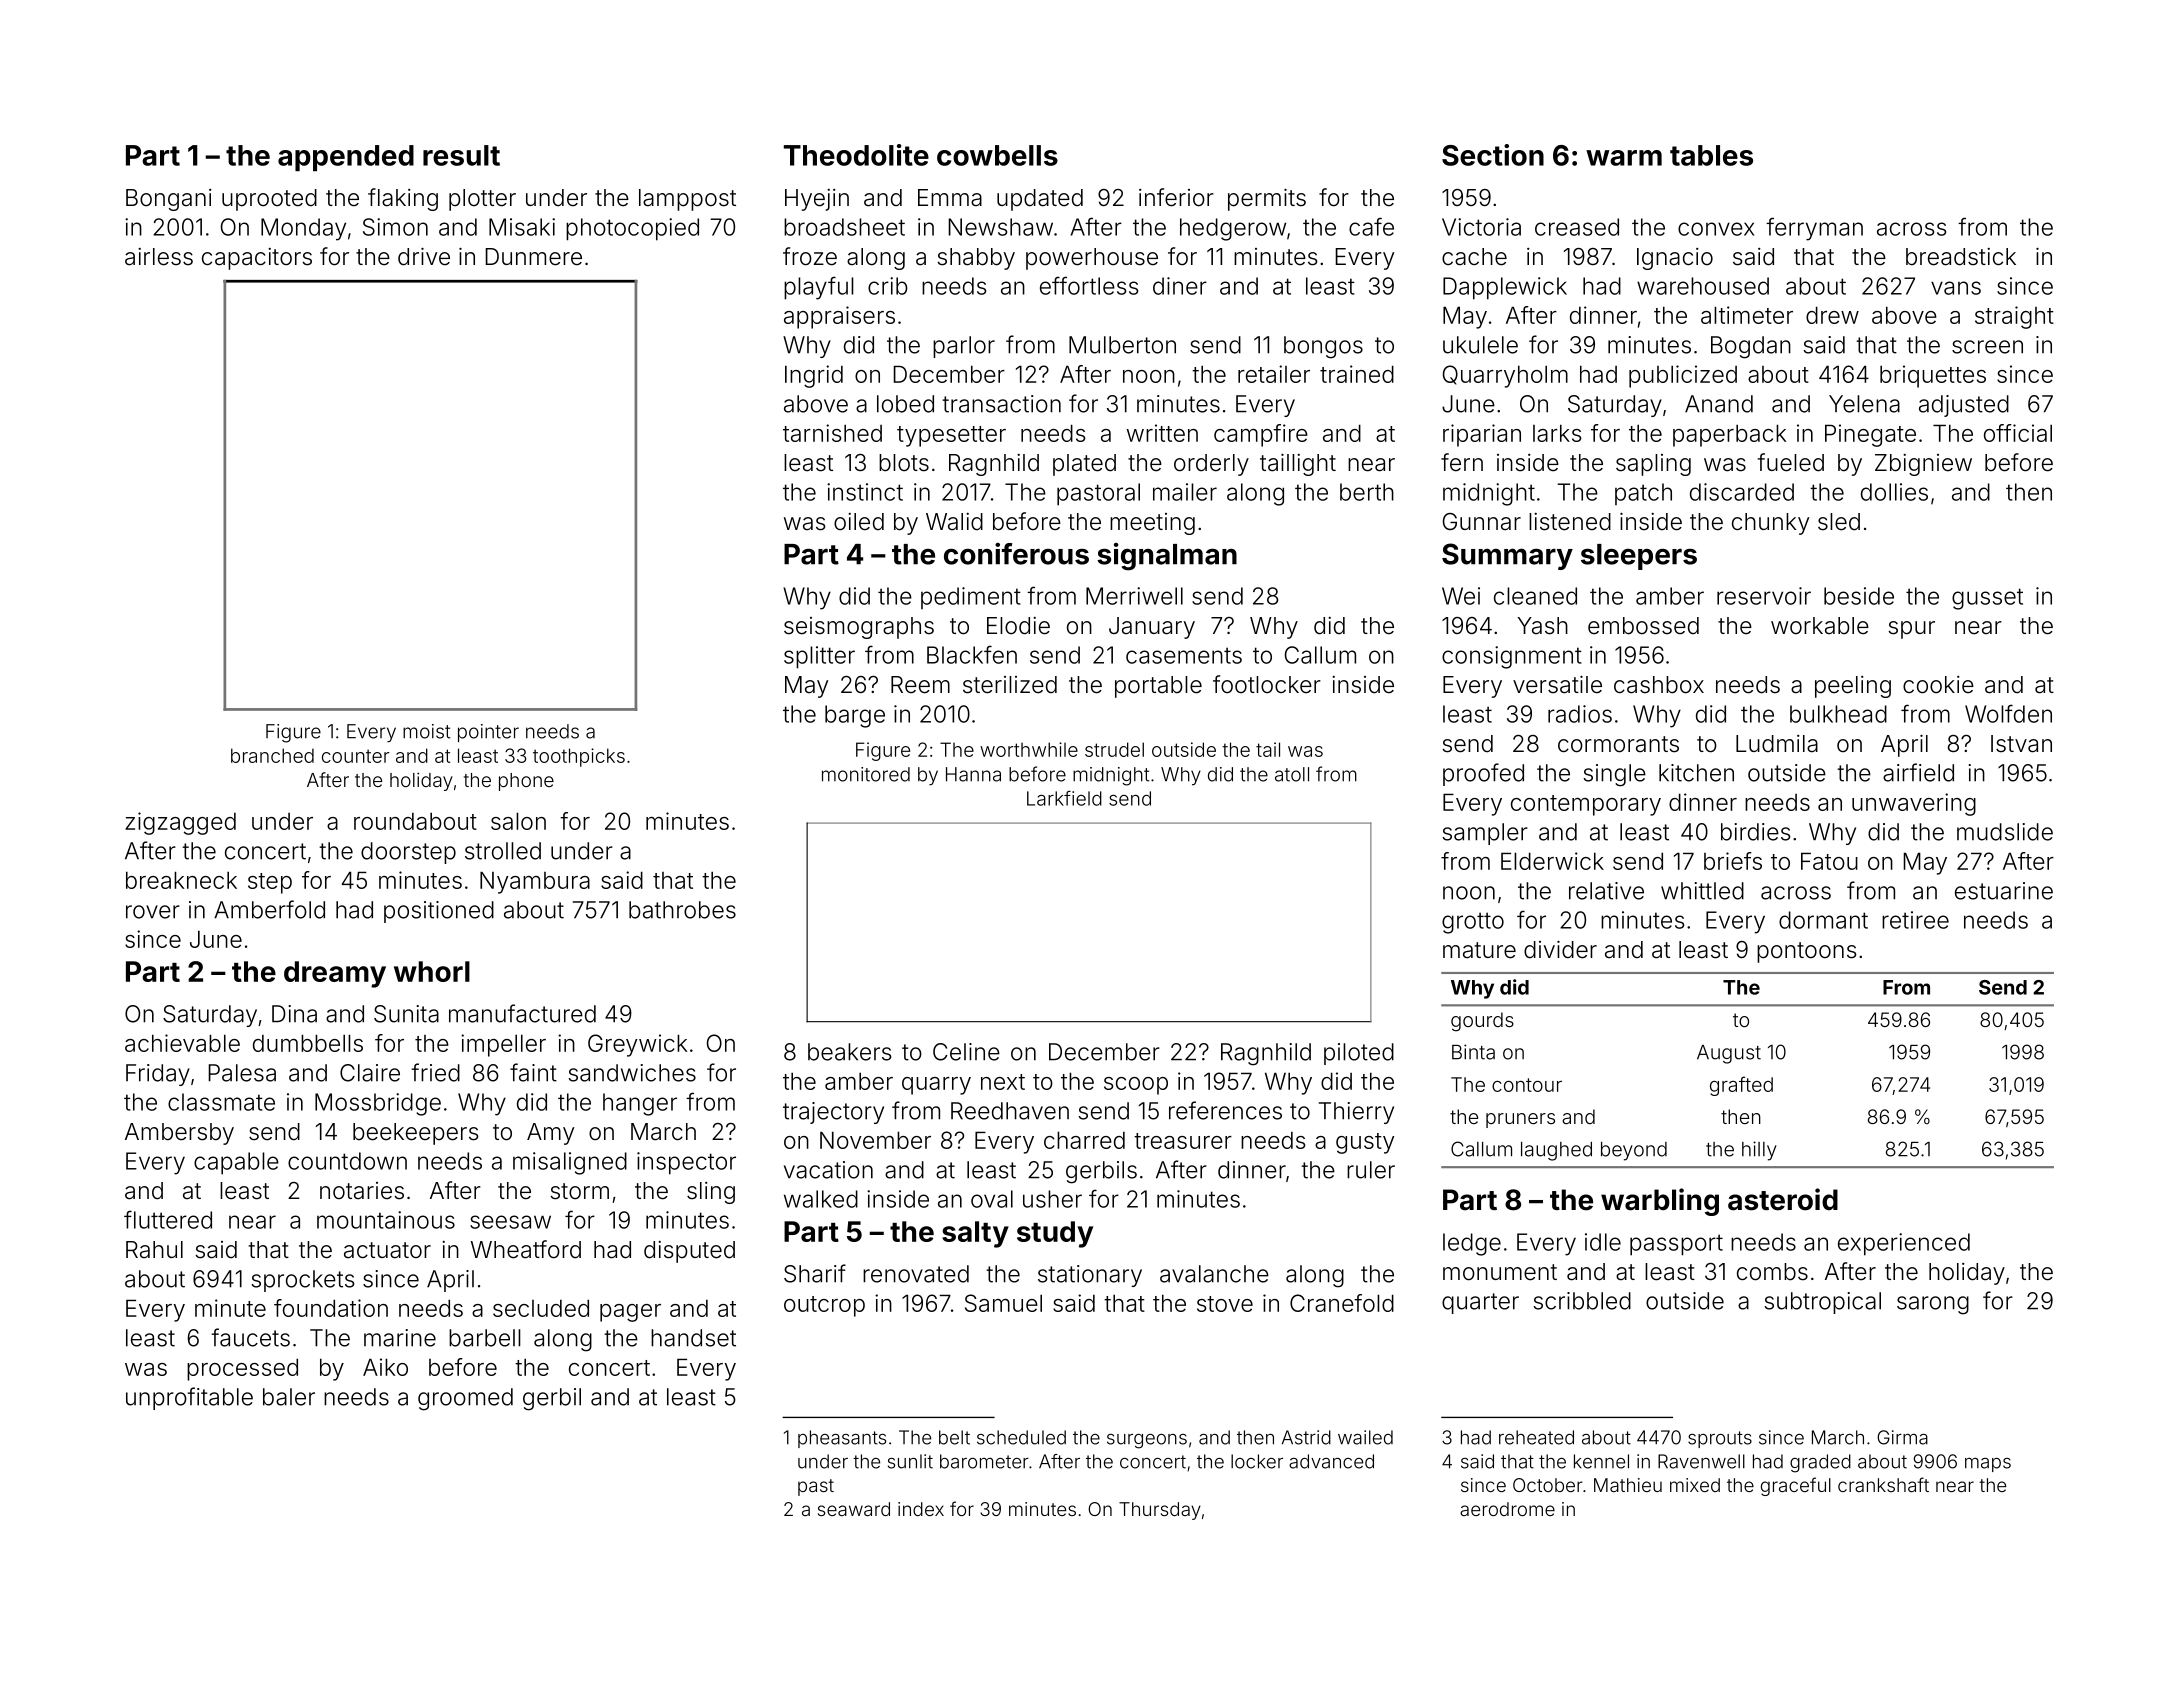 The width and height of the image is (2178, 1683). What do you see at coordinates (1807, 952) in the image?
I see `pontoons` at bounding box center [1807, 952].
